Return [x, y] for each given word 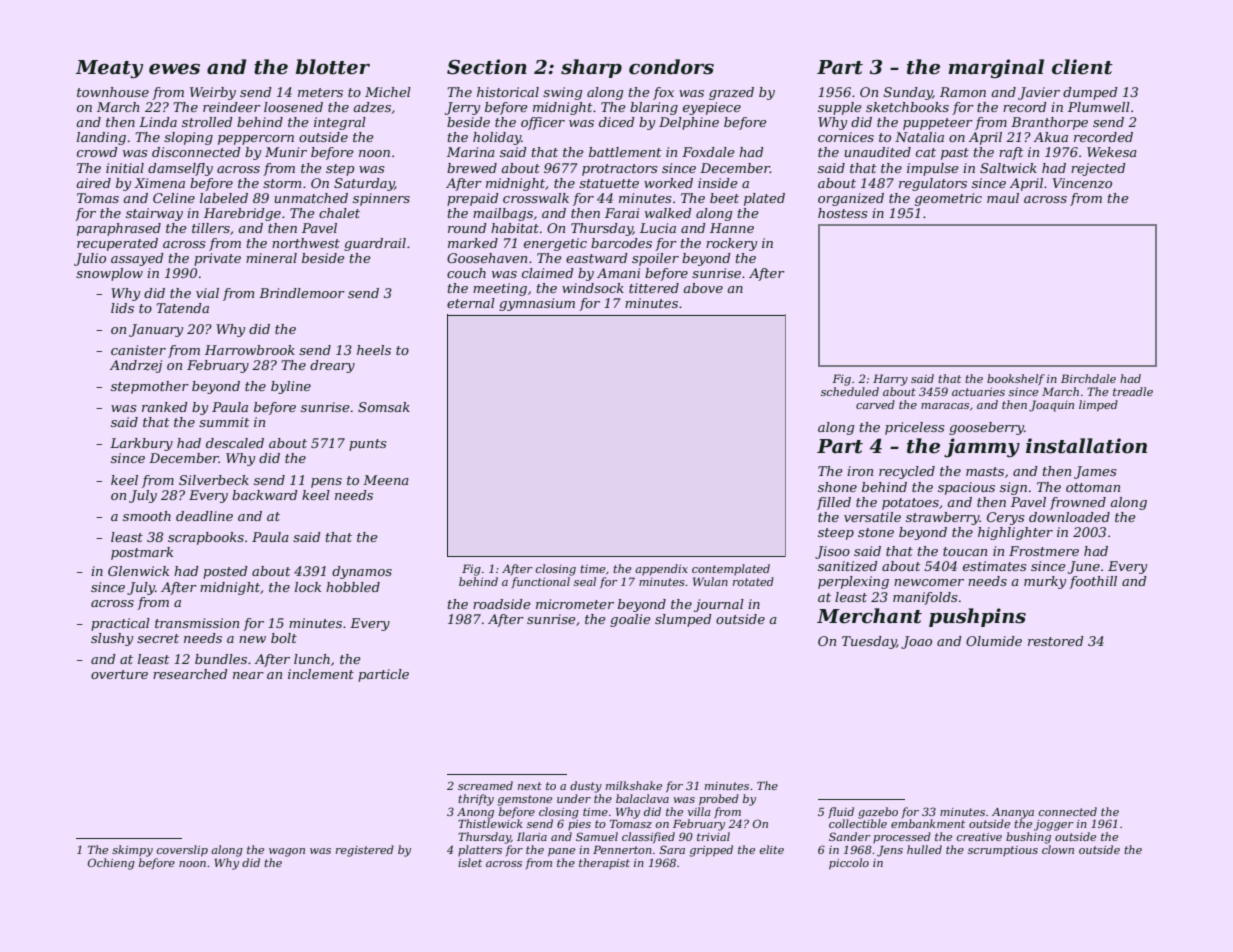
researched [190, 674]
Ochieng [111, 864]
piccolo [849, 864]
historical [508, 92]
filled [834, 503]
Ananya [1013, 813]
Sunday [908, 93]
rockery [731, 244]
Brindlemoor [302, 293]
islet [470, 862]
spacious [966, 488]
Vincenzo [1082, 183]
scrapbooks [206, 538]
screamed [485, 785]
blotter [333, 67]
